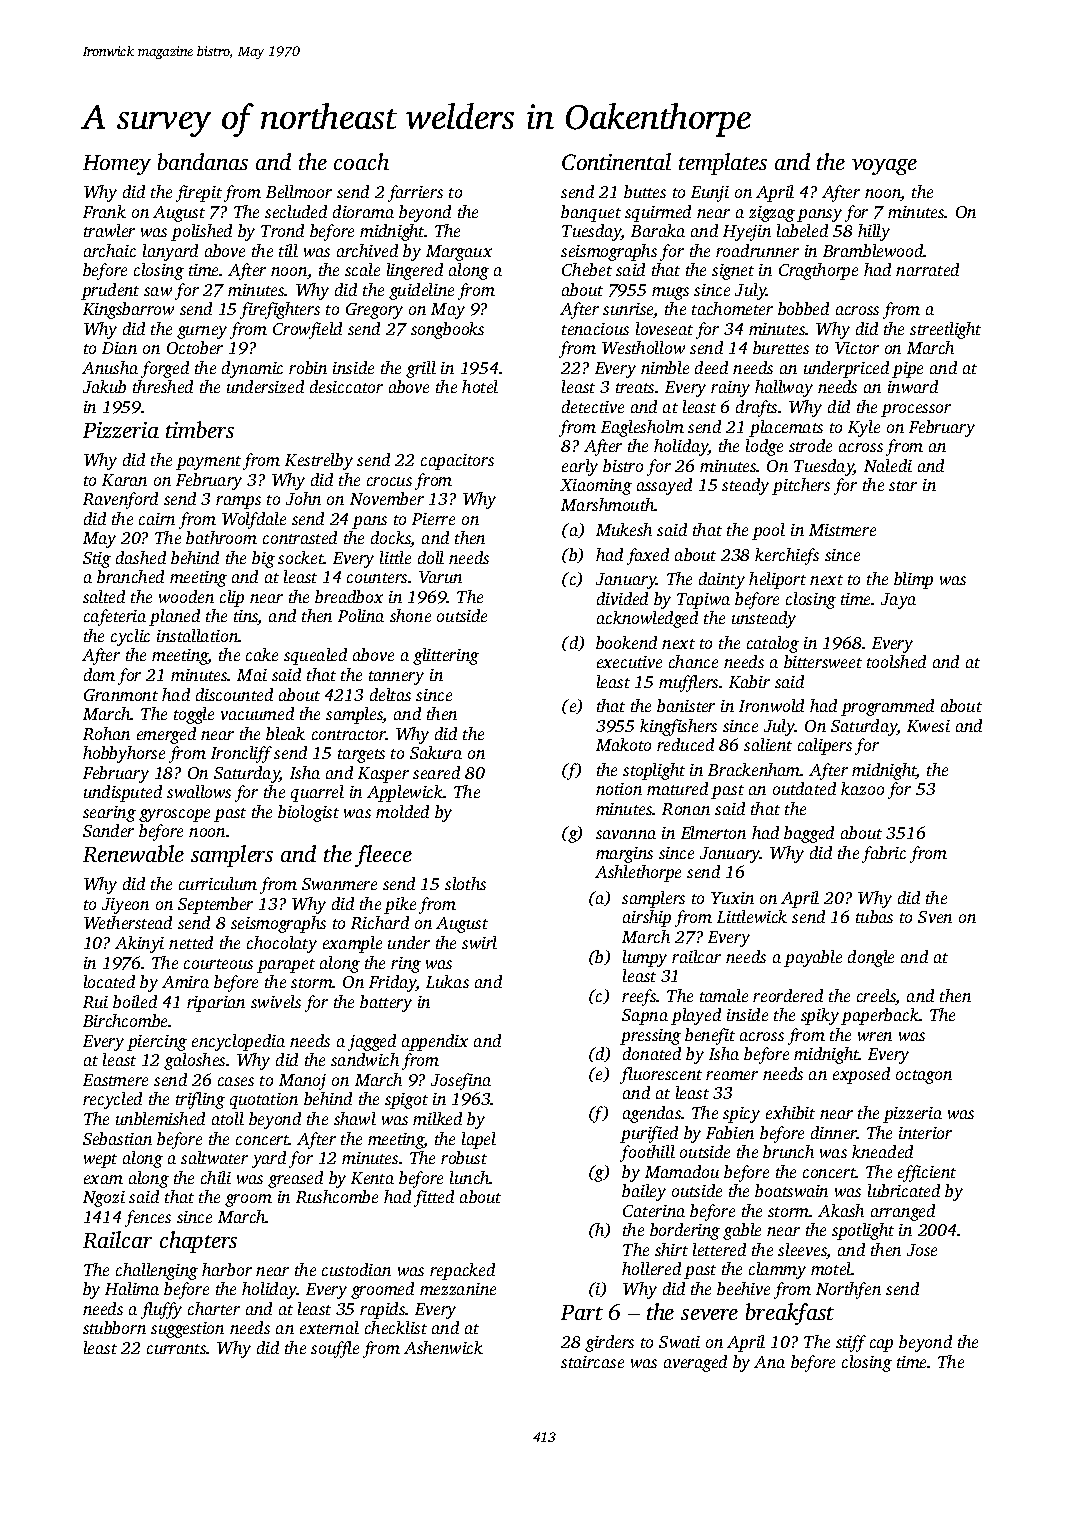 The height and width of the document is (1513, 1066). Describe the element at coordinates (924, 1077) in the document. I see `octagon` at that location.
